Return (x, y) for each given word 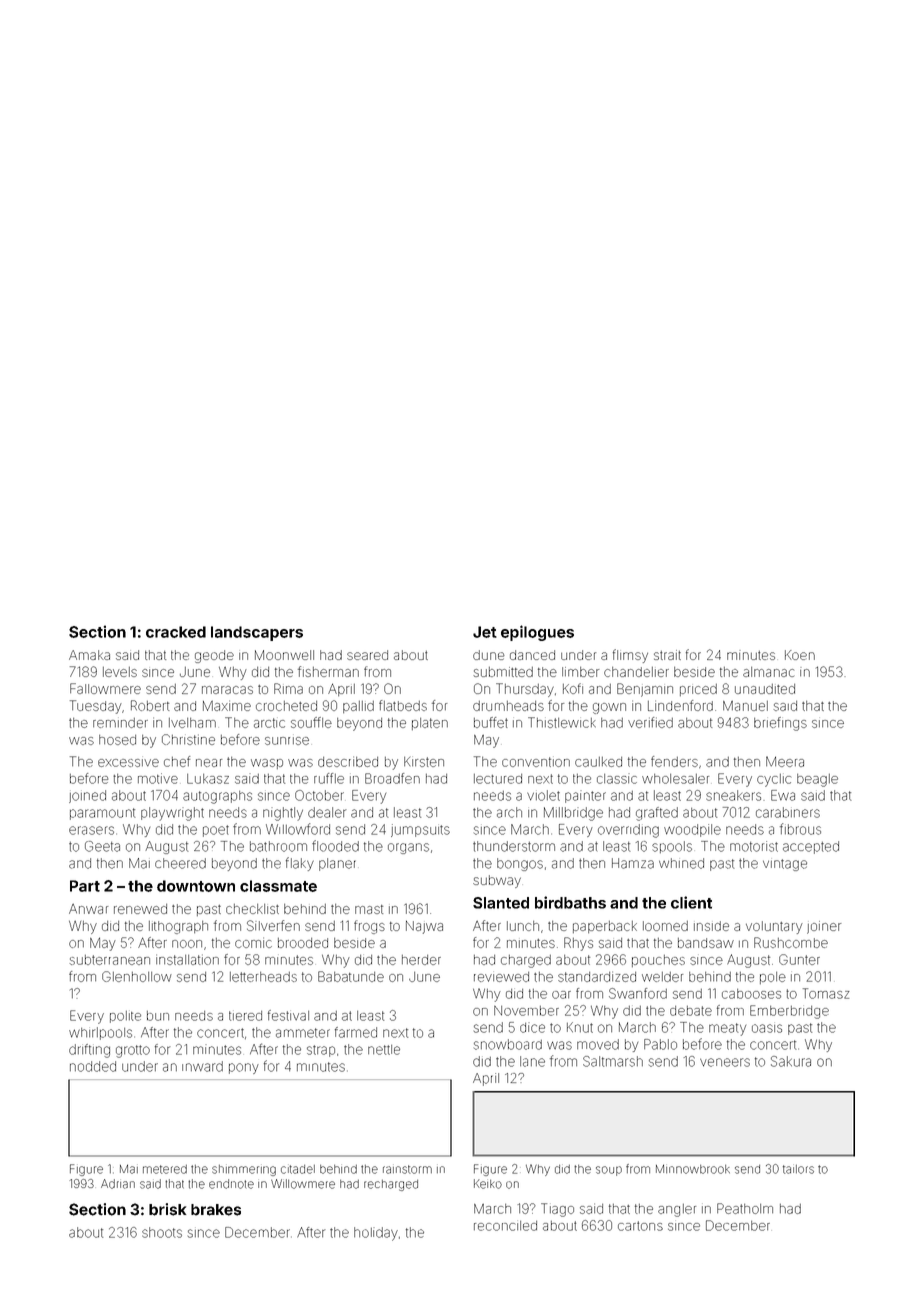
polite (125, 1017)
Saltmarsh (613, 1061)
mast (369, 909)
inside (711, 926)
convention (536, 762)
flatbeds (403, 705)
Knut (580, 1027)
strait (667, 655)
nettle (384, 1050)
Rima (288, 688)
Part (85, 886)
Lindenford (680, 705)
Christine (188, 739)
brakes (216, 1210)
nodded (93, 1066)
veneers (725, 1062)
